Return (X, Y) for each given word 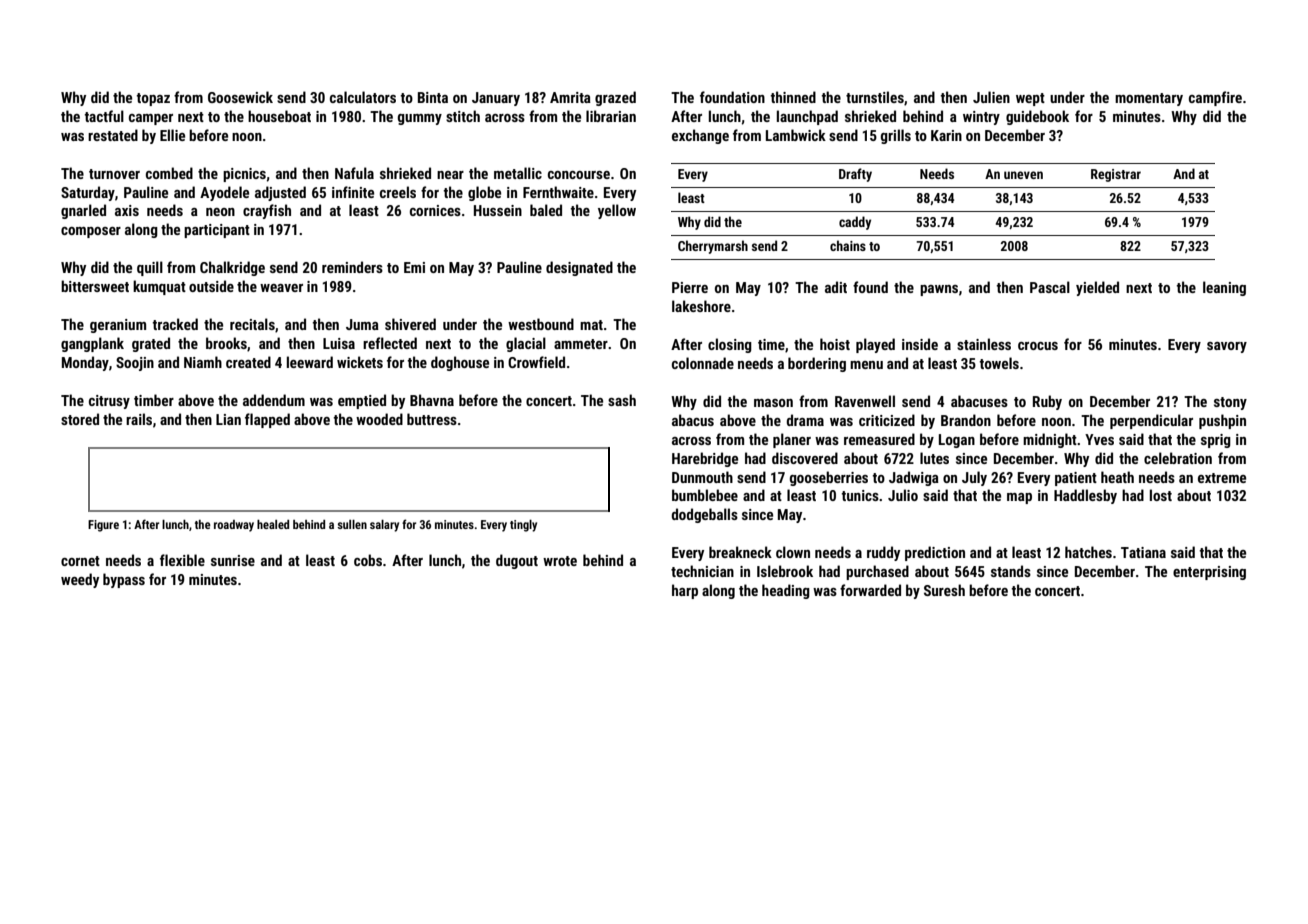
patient (1076, 479)
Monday (85, 363)
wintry (981, 118)
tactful (104, 116)
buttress (432, 419)
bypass (124, 580)
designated (579, 268)
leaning (1224, 288)
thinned (793, 97)
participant (217, 231)
